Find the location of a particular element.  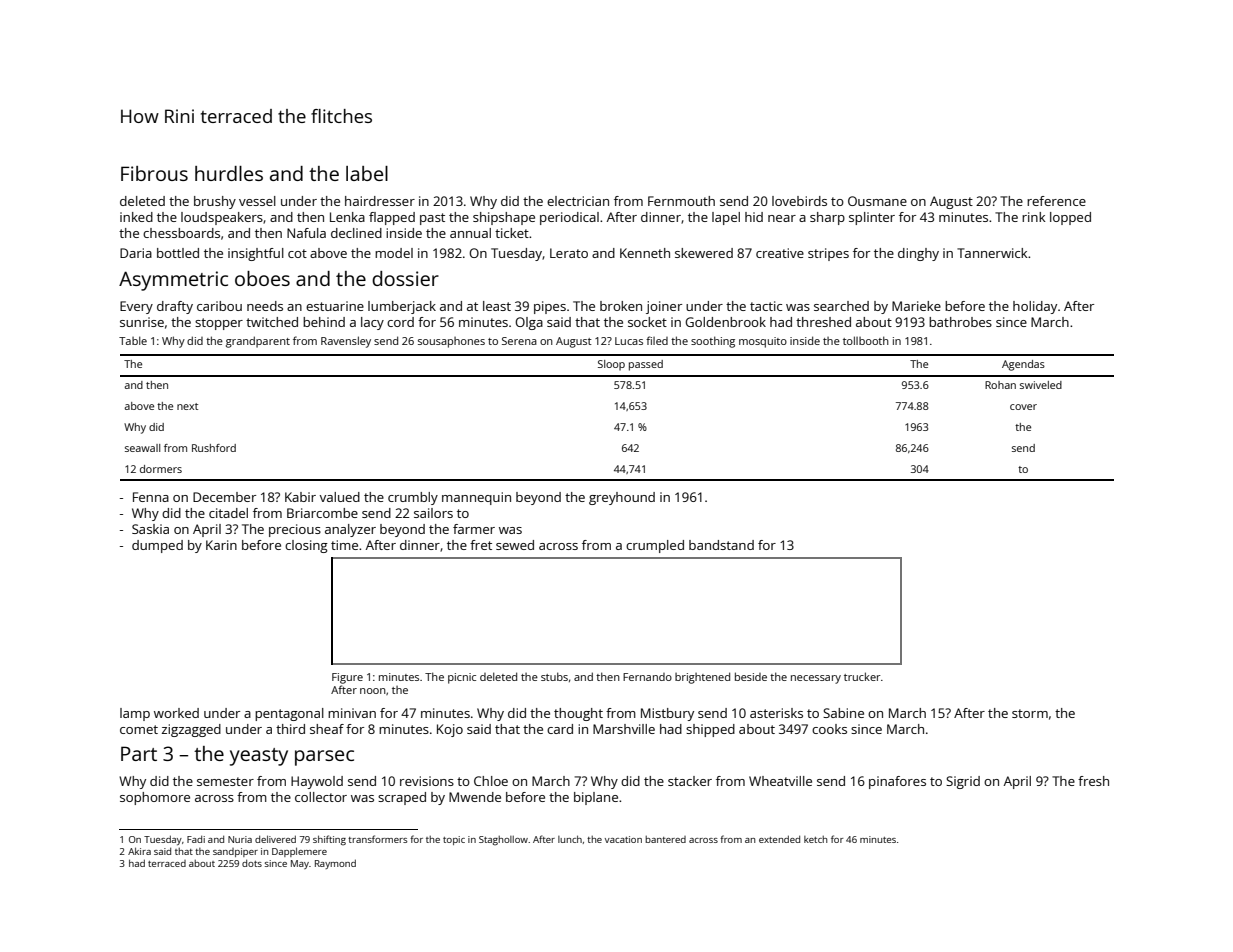

searched is located at coordinates (841, 306).
